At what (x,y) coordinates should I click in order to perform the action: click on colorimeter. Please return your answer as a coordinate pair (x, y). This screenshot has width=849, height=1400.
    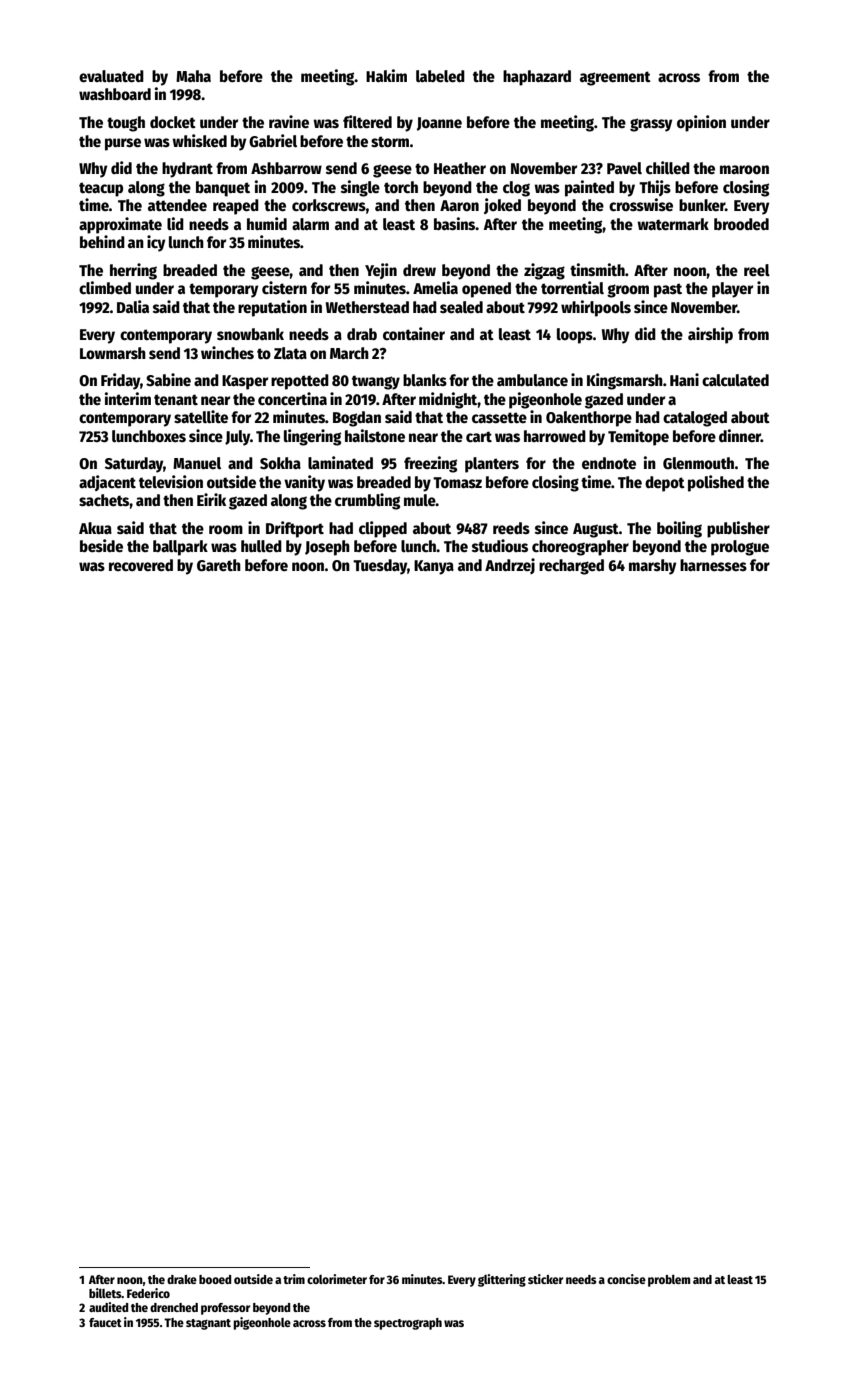
    Looking at the image, I should click on (337, 1279).
